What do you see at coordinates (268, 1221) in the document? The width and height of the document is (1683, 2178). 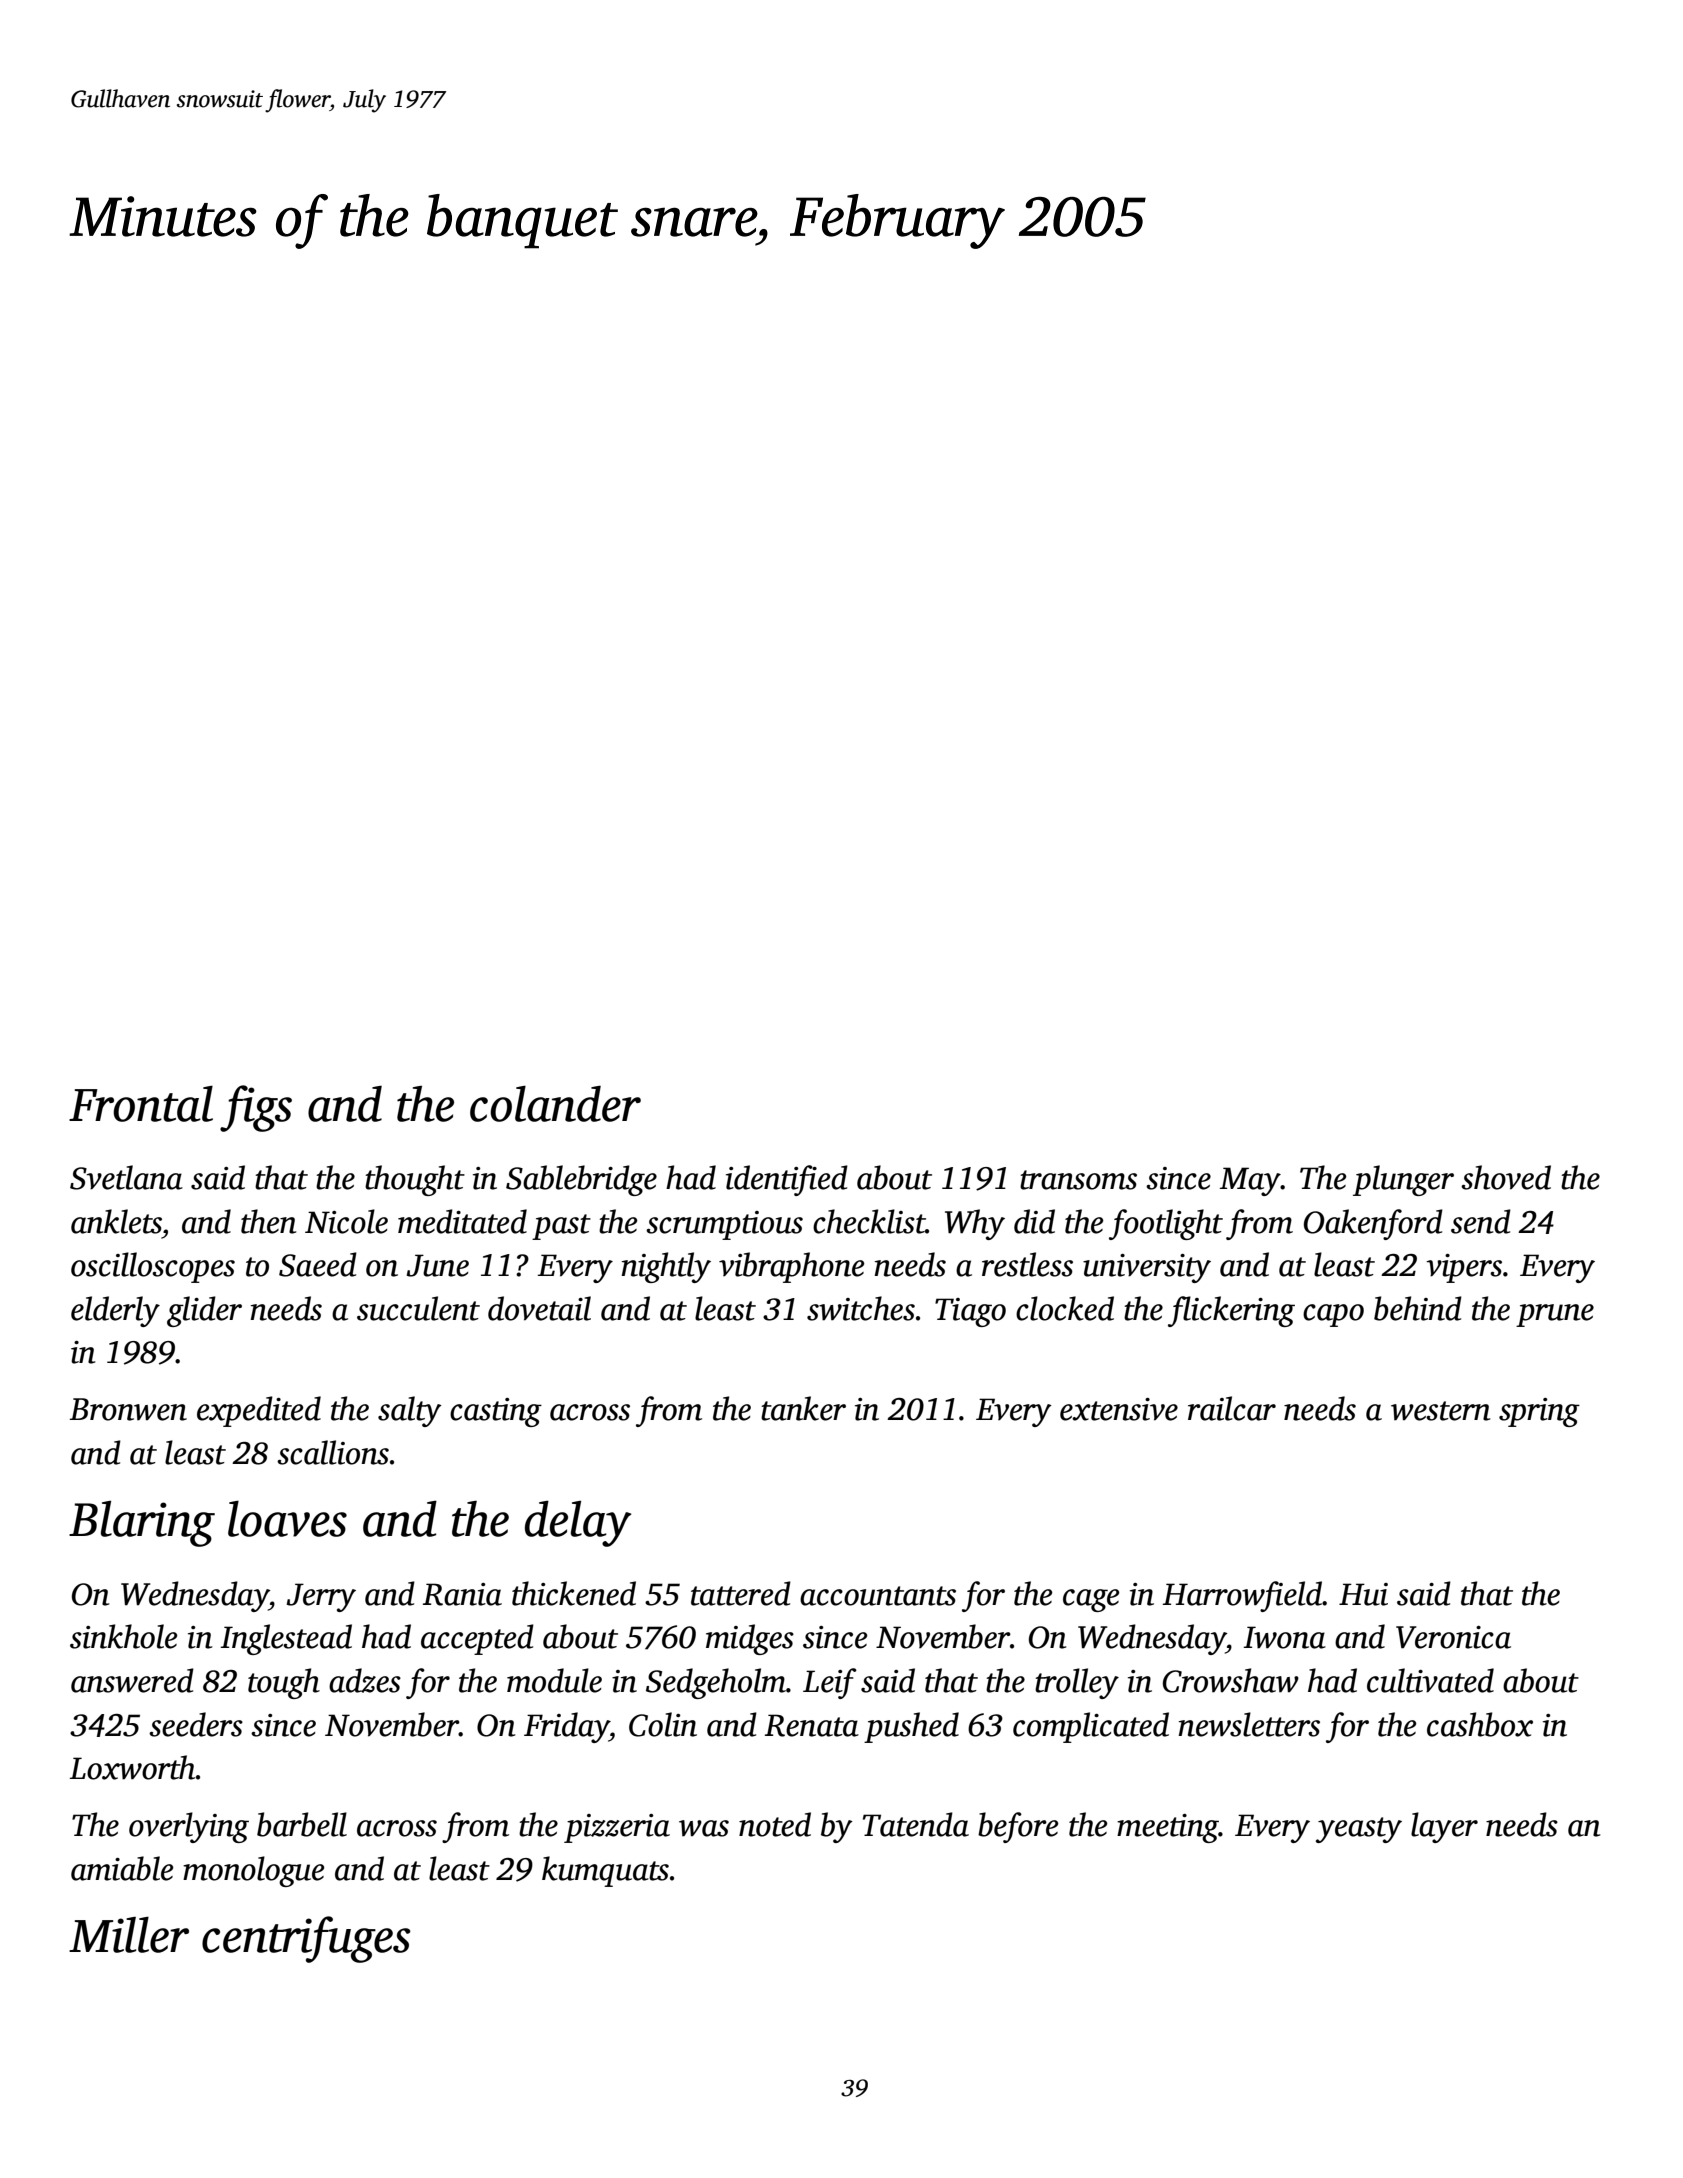 I see `then` at bounding box center [268, 1221].
